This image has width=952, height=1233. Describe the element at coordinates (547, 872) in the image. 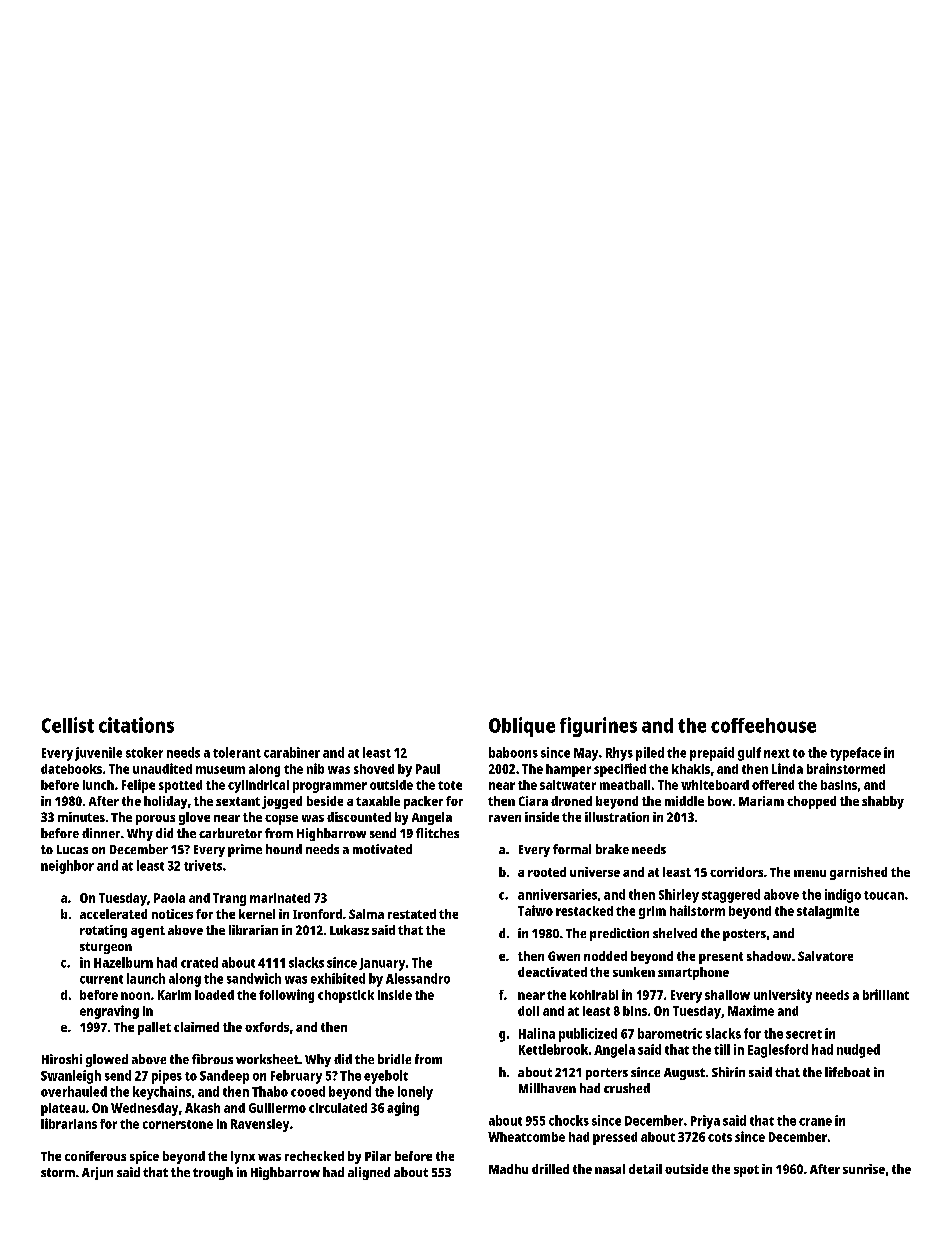

I see `rooted` at that location.
